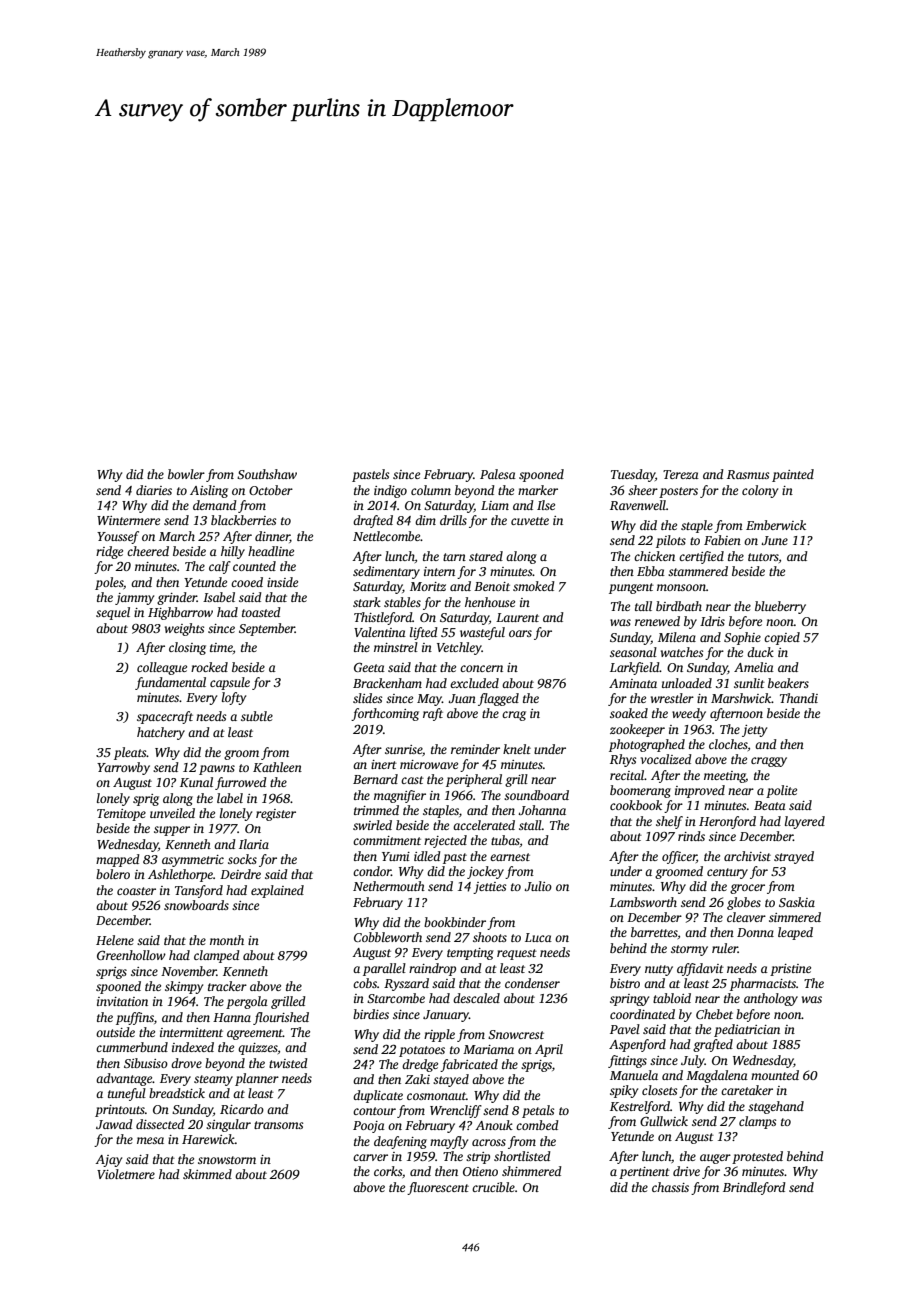  I want to click on Saskia, so click(797, 902).
